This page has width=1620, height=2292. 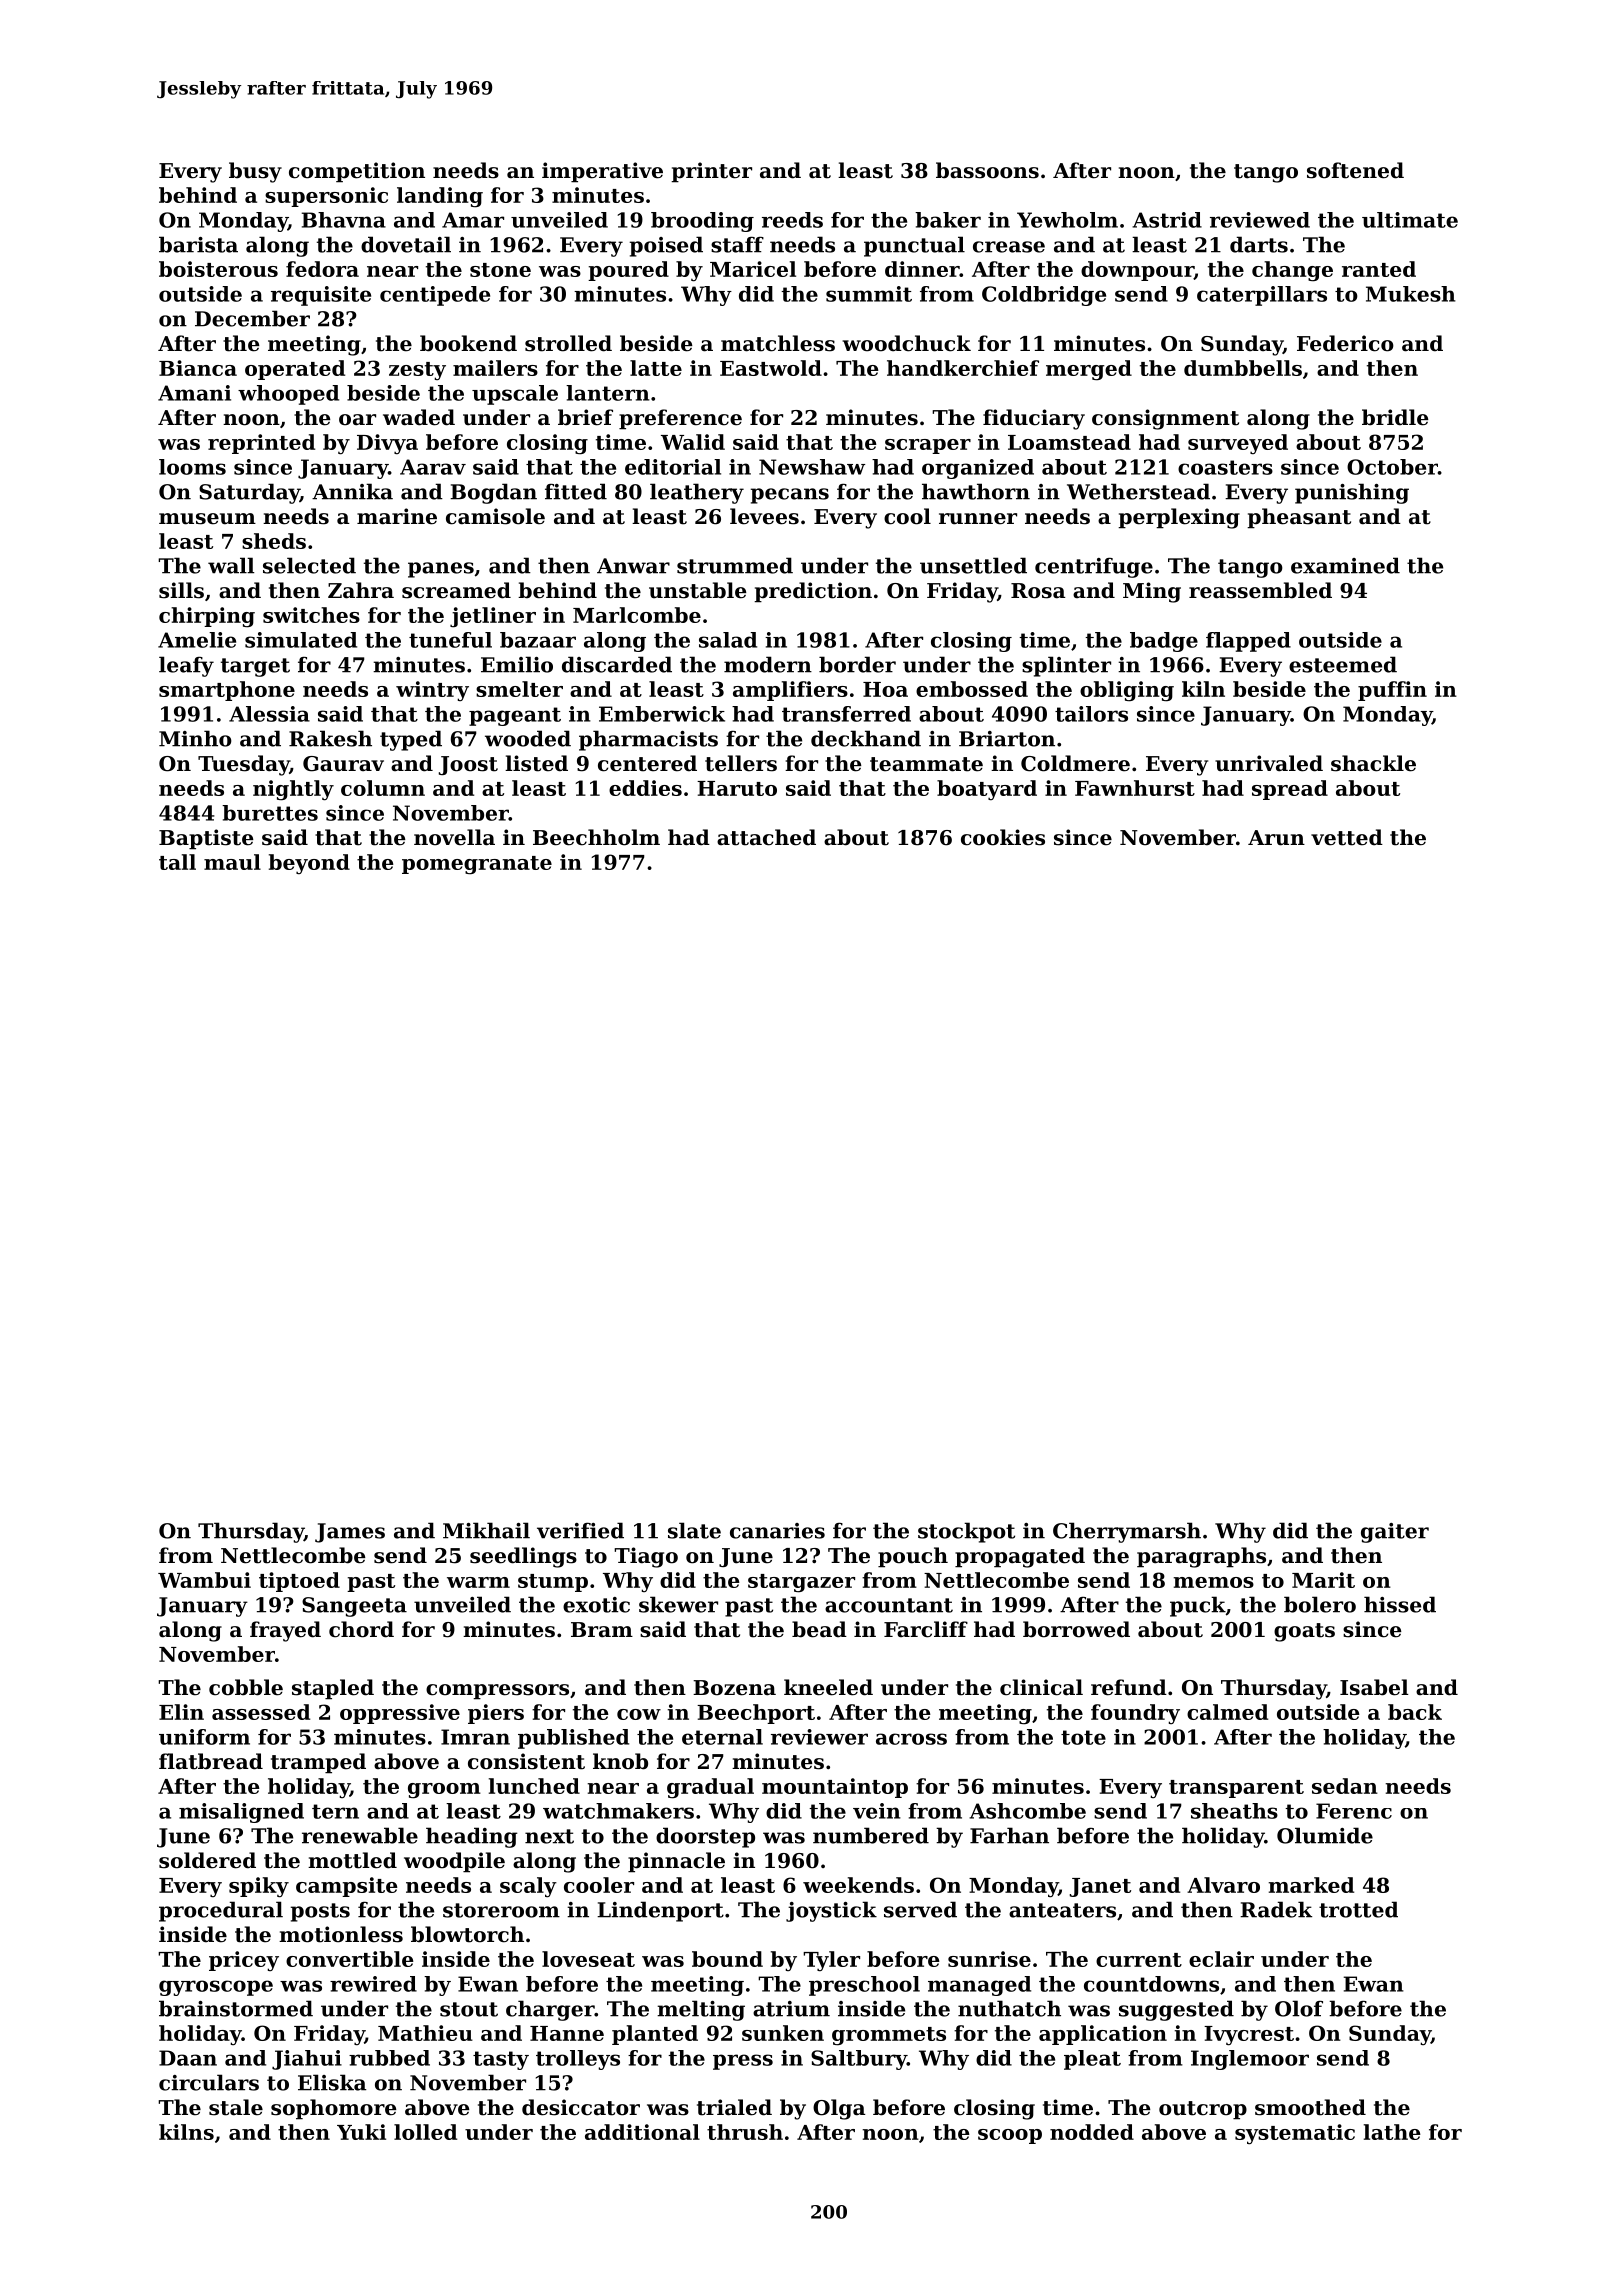 I want to click on competition, so click(x=357, y=172).
